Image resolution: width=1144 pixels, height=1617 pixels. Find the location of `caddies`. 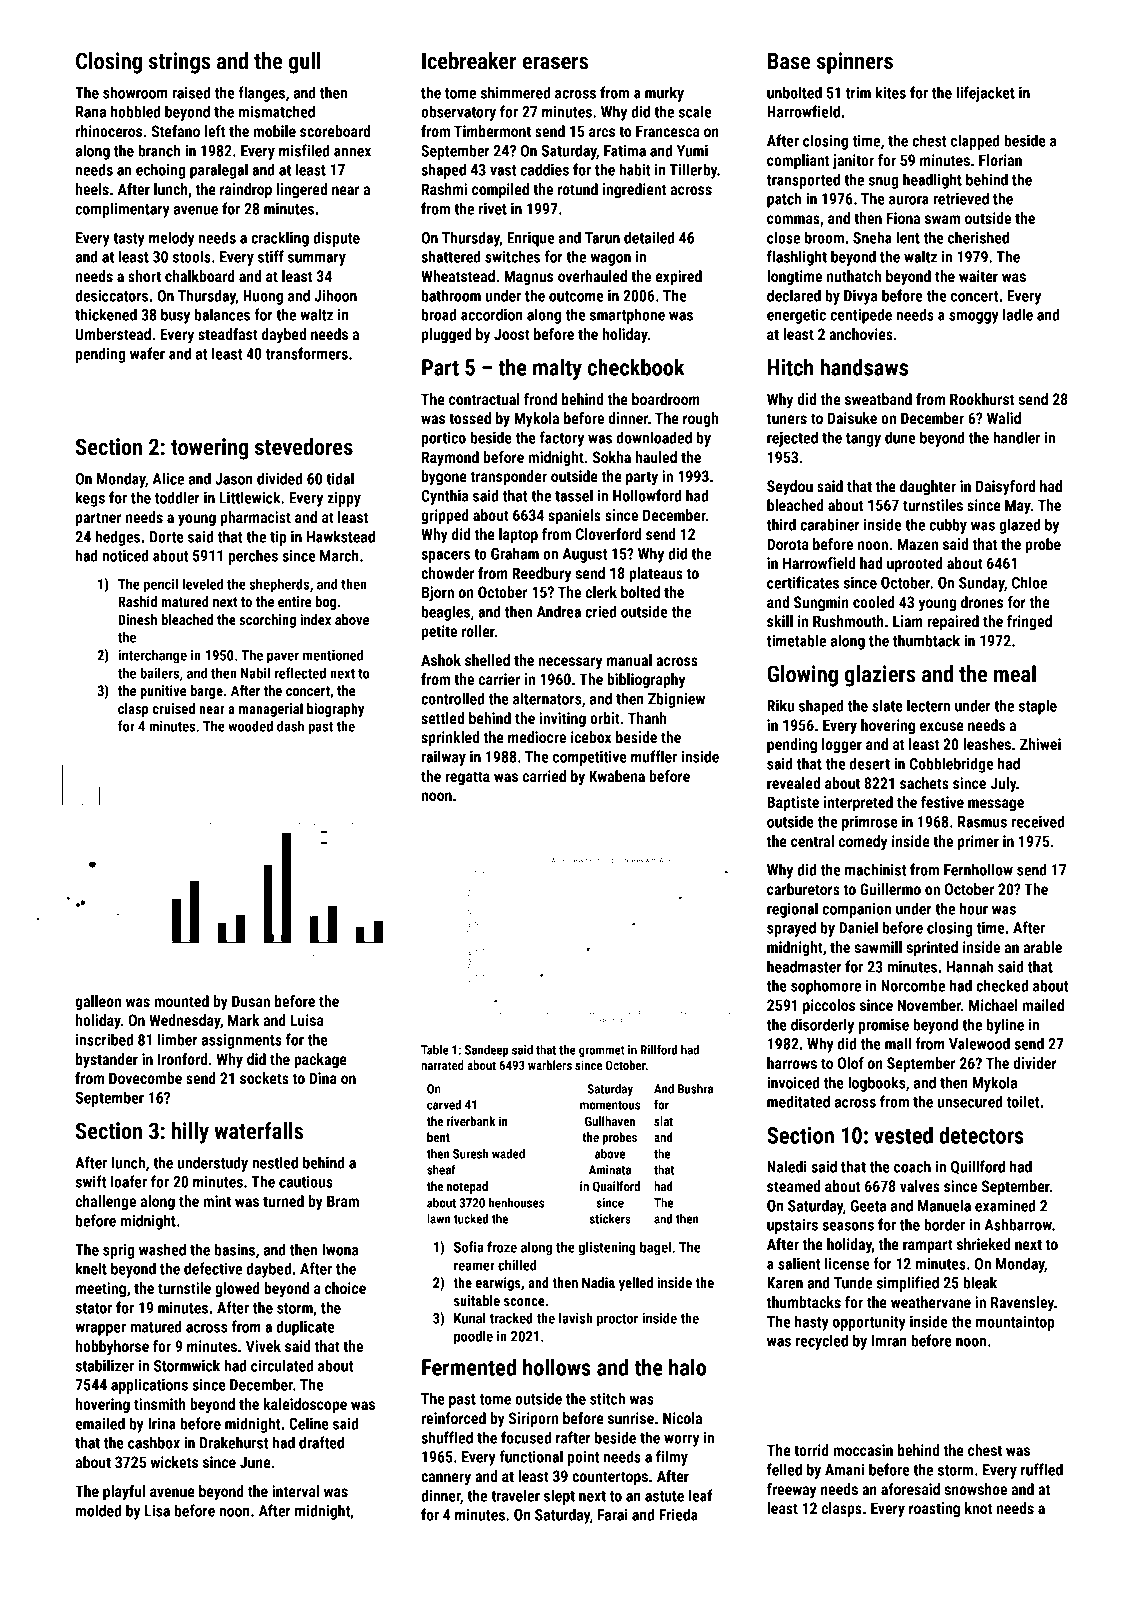

caddies is located at coordinates (544, 169).
